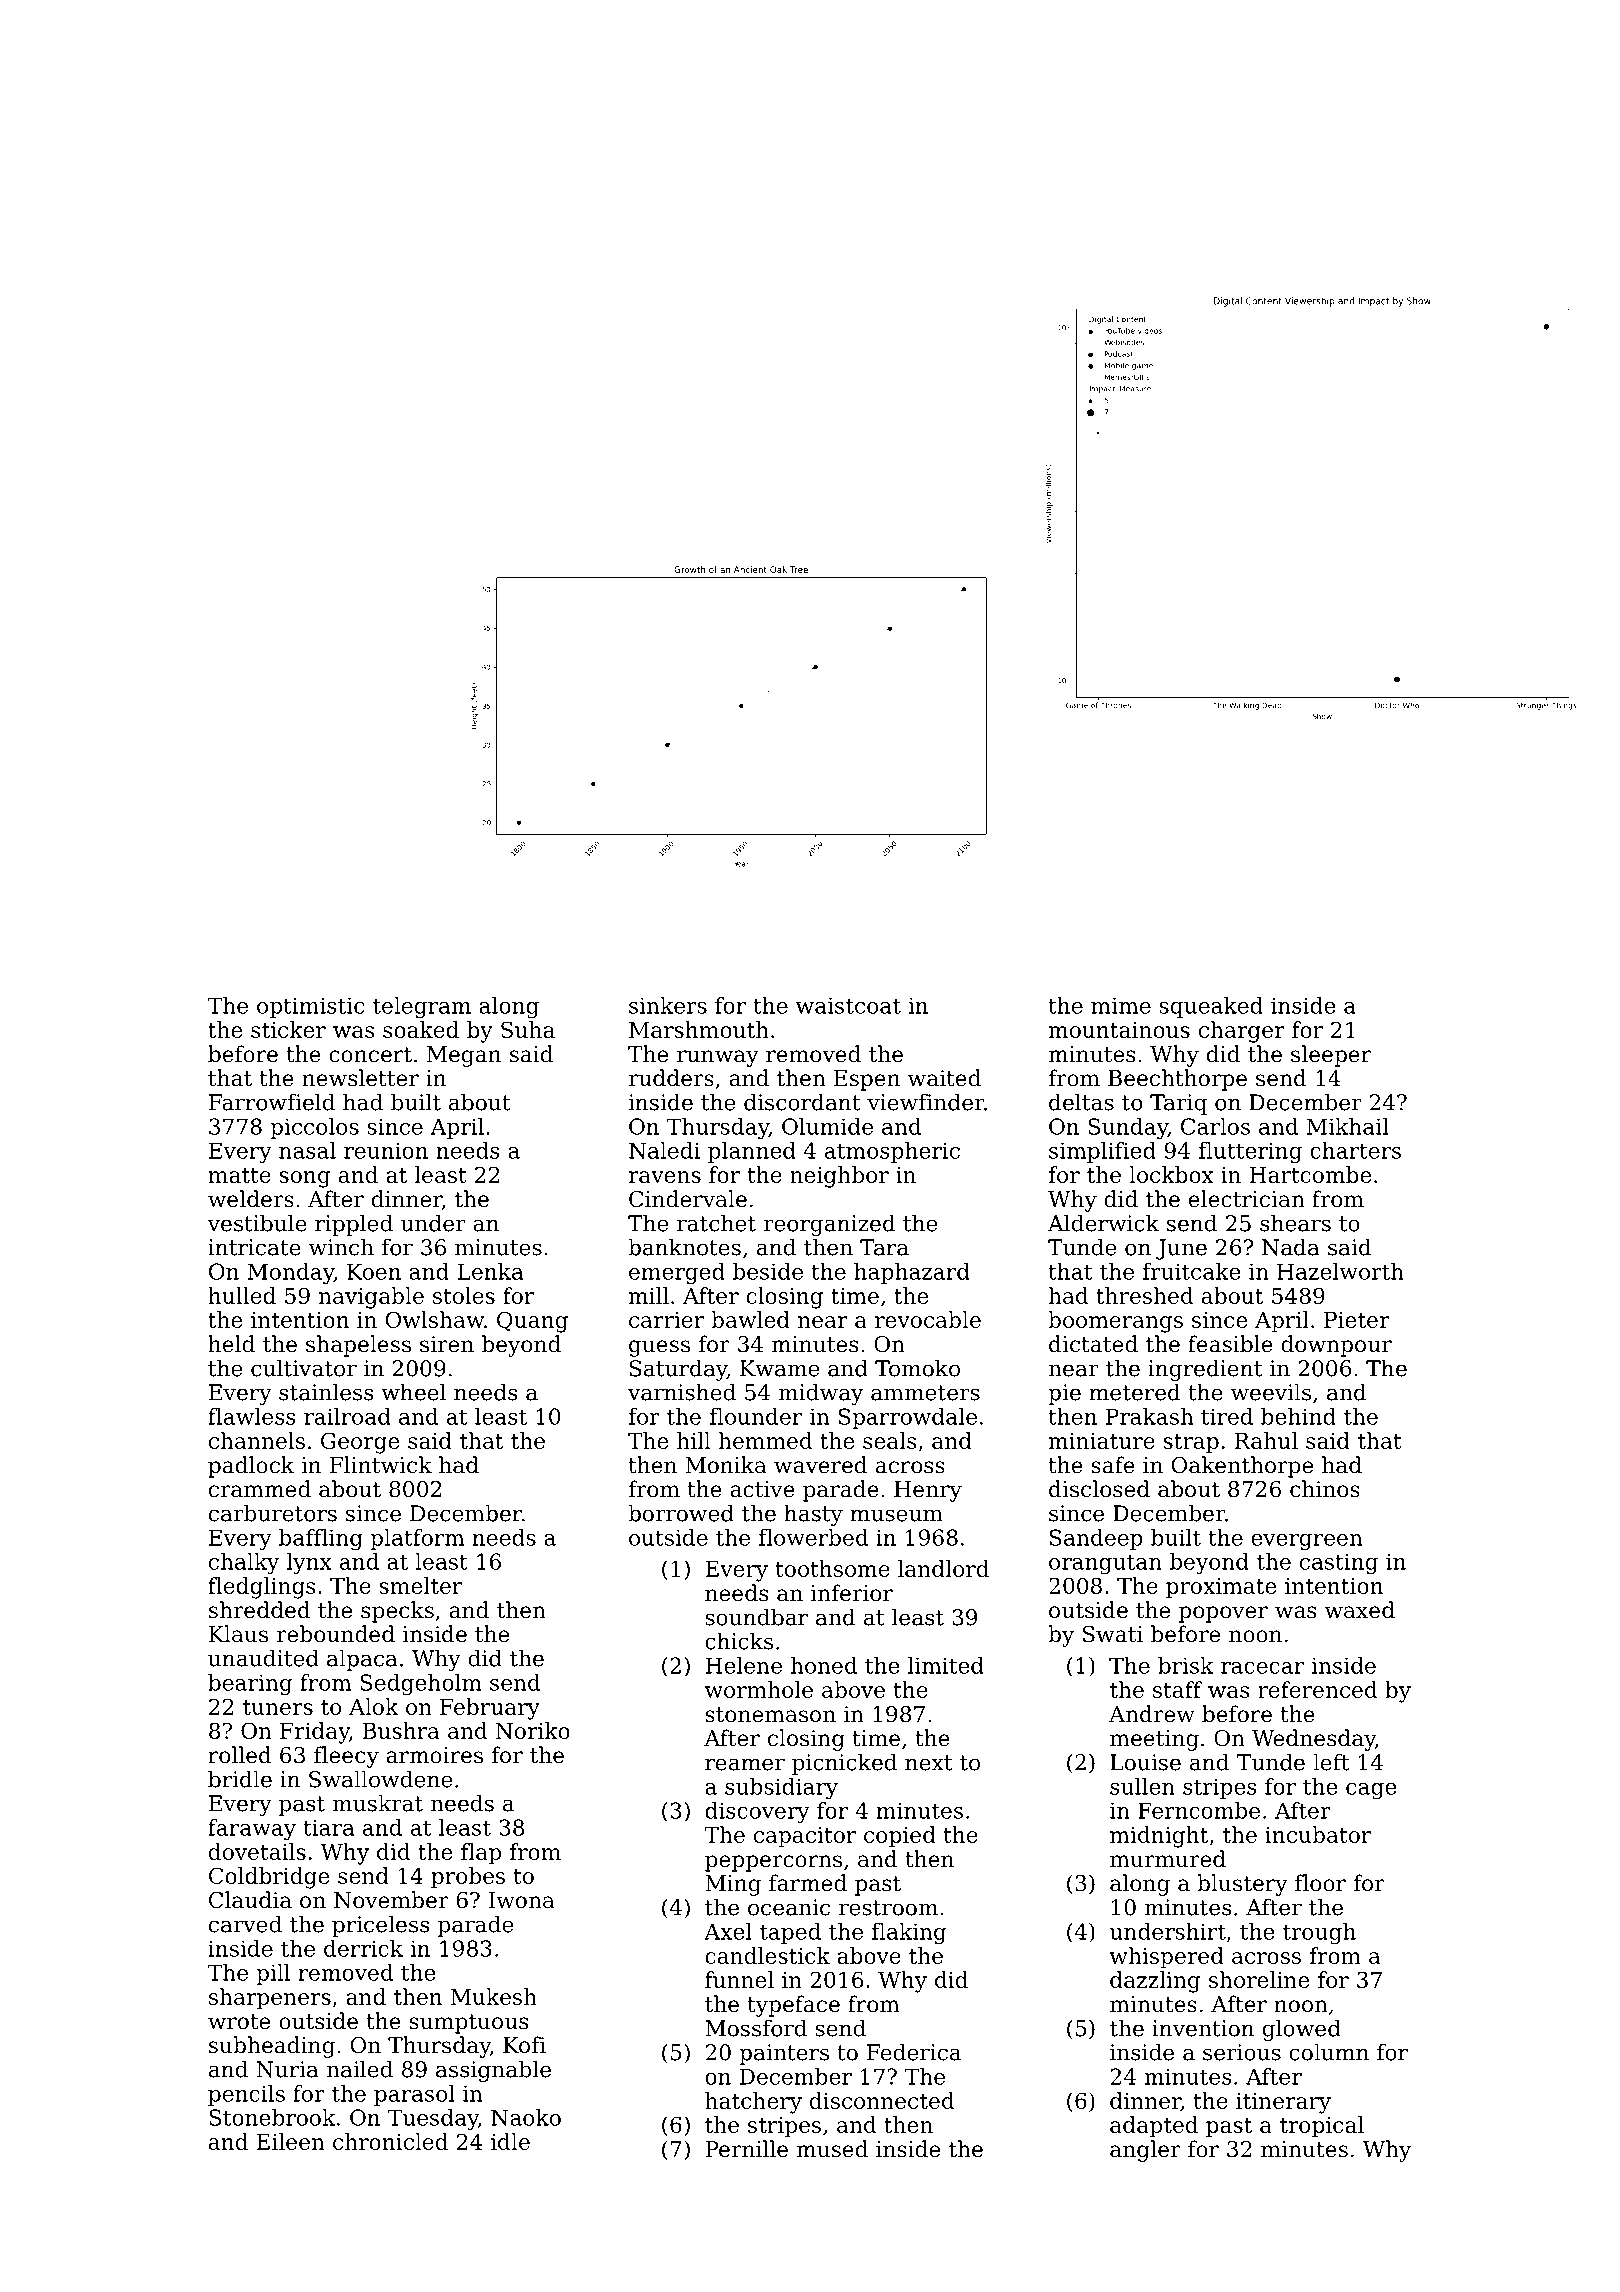  Describe the element at coordinates (848, 1005) in the screenshot. I see `waistcoat` at that location.
